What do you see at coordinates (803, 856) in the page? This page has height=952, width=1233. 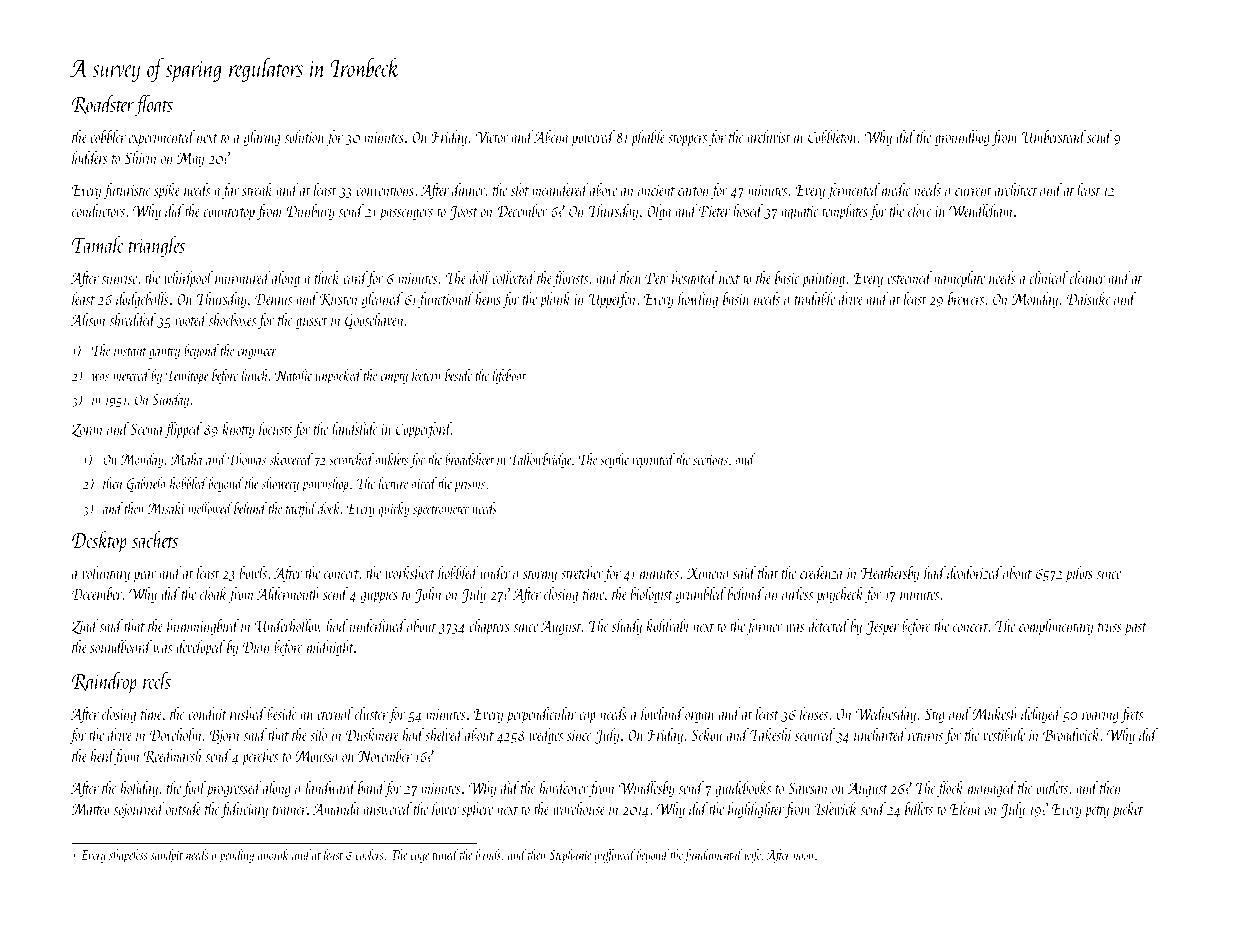 I see `noon` at bounding box center [803, 856].
